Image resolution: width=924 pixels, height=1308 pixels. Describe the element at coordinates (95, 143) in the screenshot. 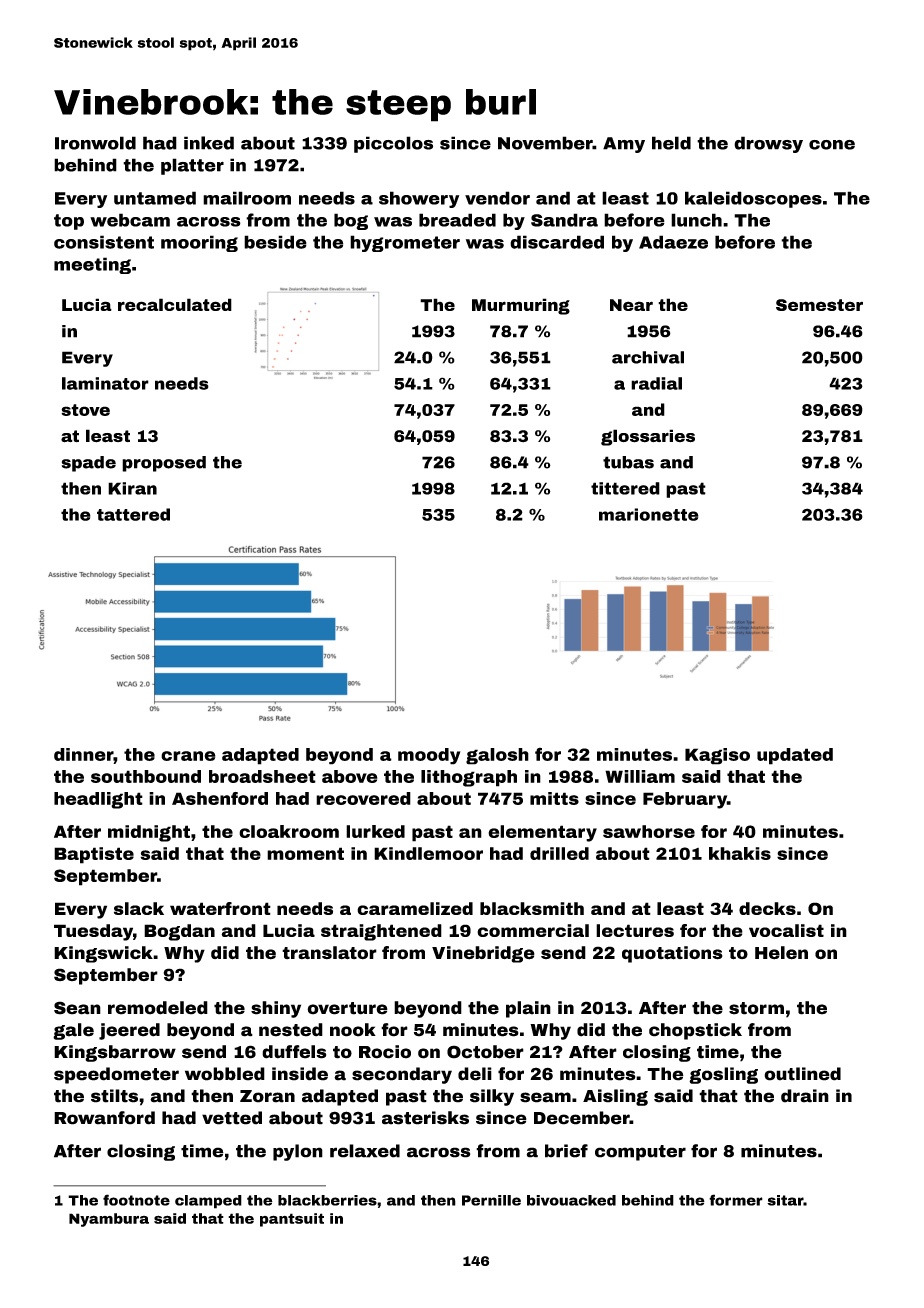

I see `Ironwold` at that location.
